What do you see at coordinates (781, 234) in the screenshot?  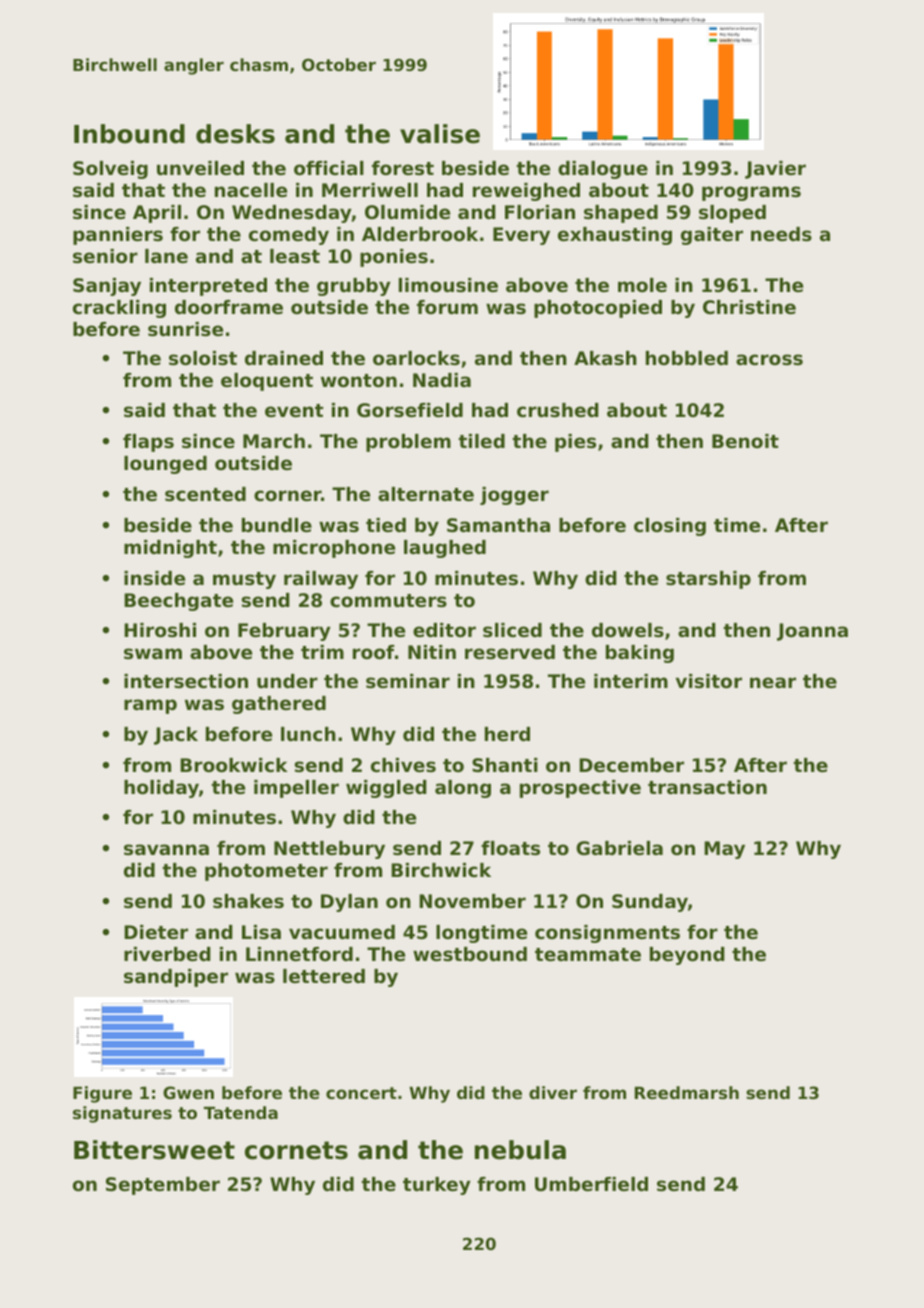 I see `needs` at bounding box center [781, 234].
